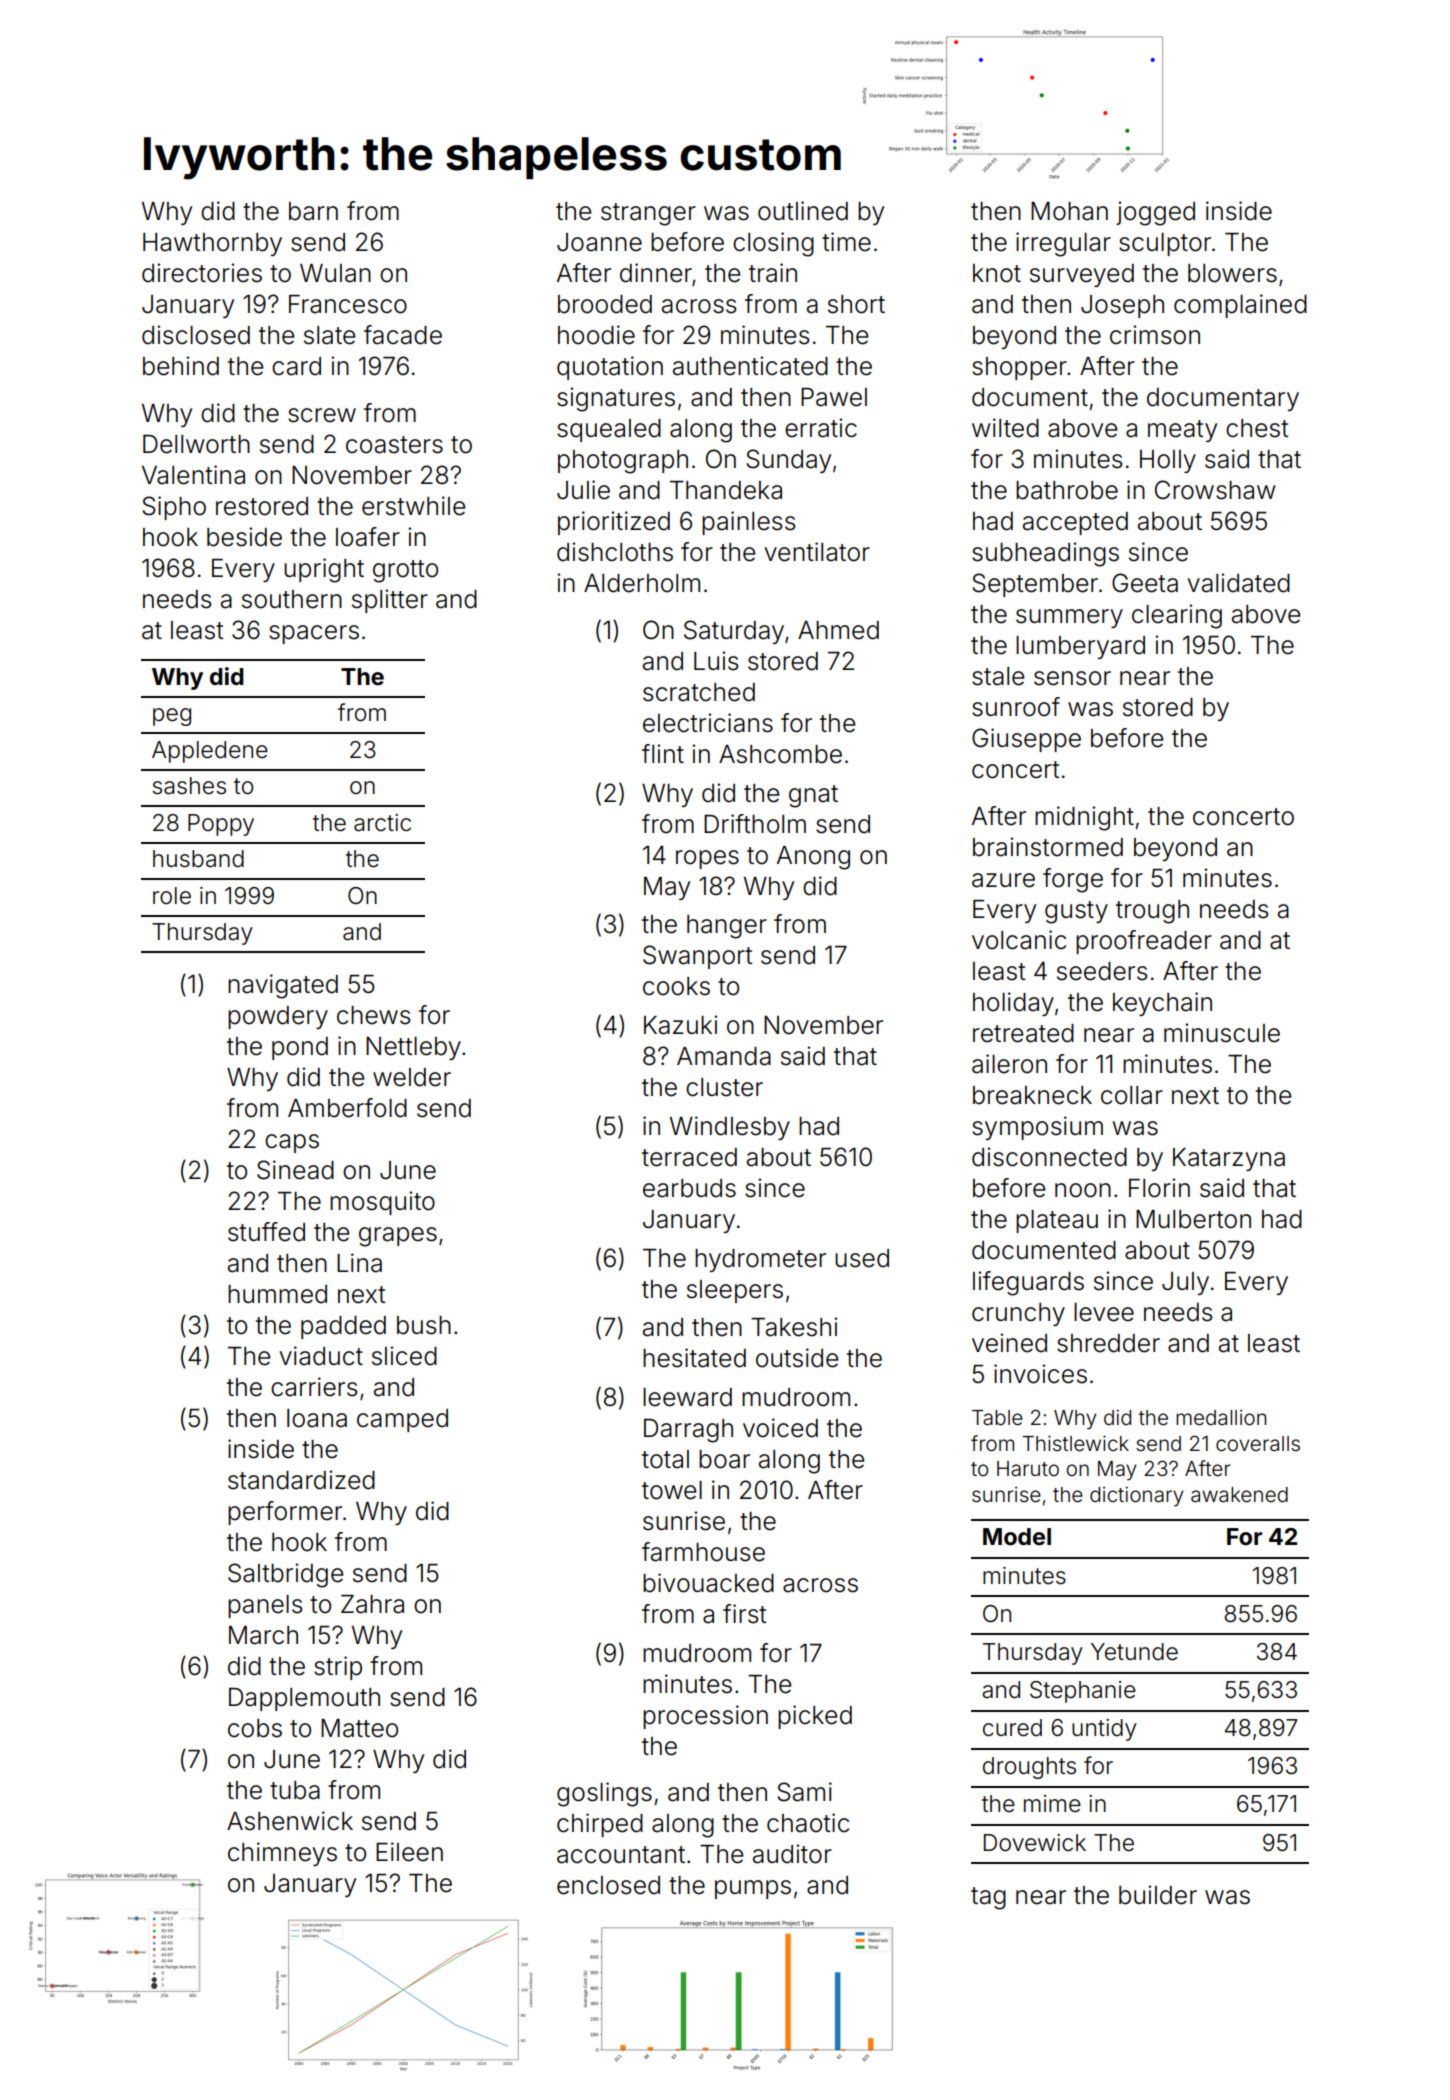 The height and width of the document is (2100, 1450). I want to click on tuba, so click(295, 1790).
